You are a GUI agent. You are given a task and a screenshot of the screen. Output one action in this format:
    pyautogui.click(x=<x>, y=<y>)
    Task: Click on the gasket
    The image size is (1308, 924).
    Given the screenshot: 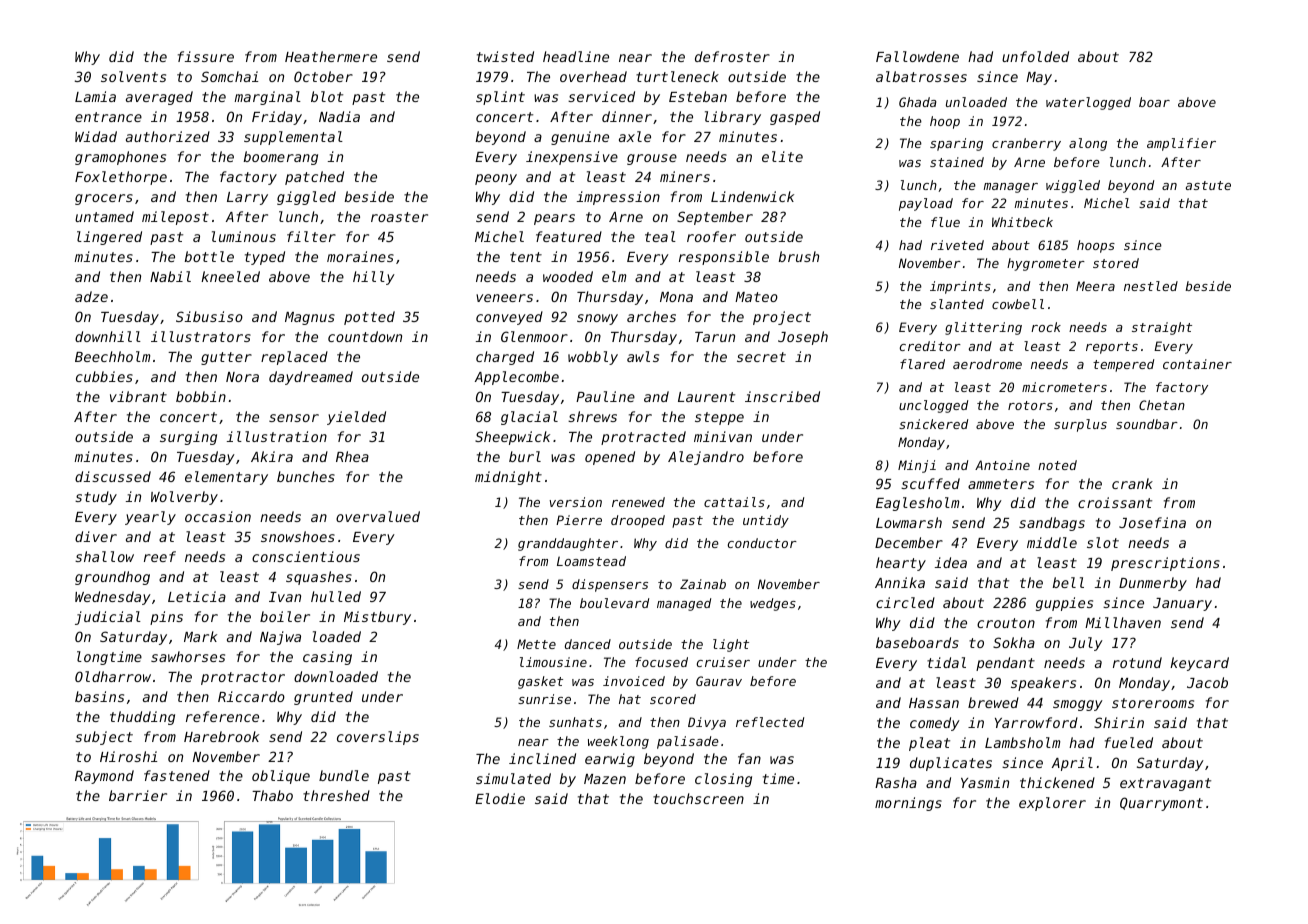 What is the action you would take?
    pyautogui.click(x=540, y=682)
